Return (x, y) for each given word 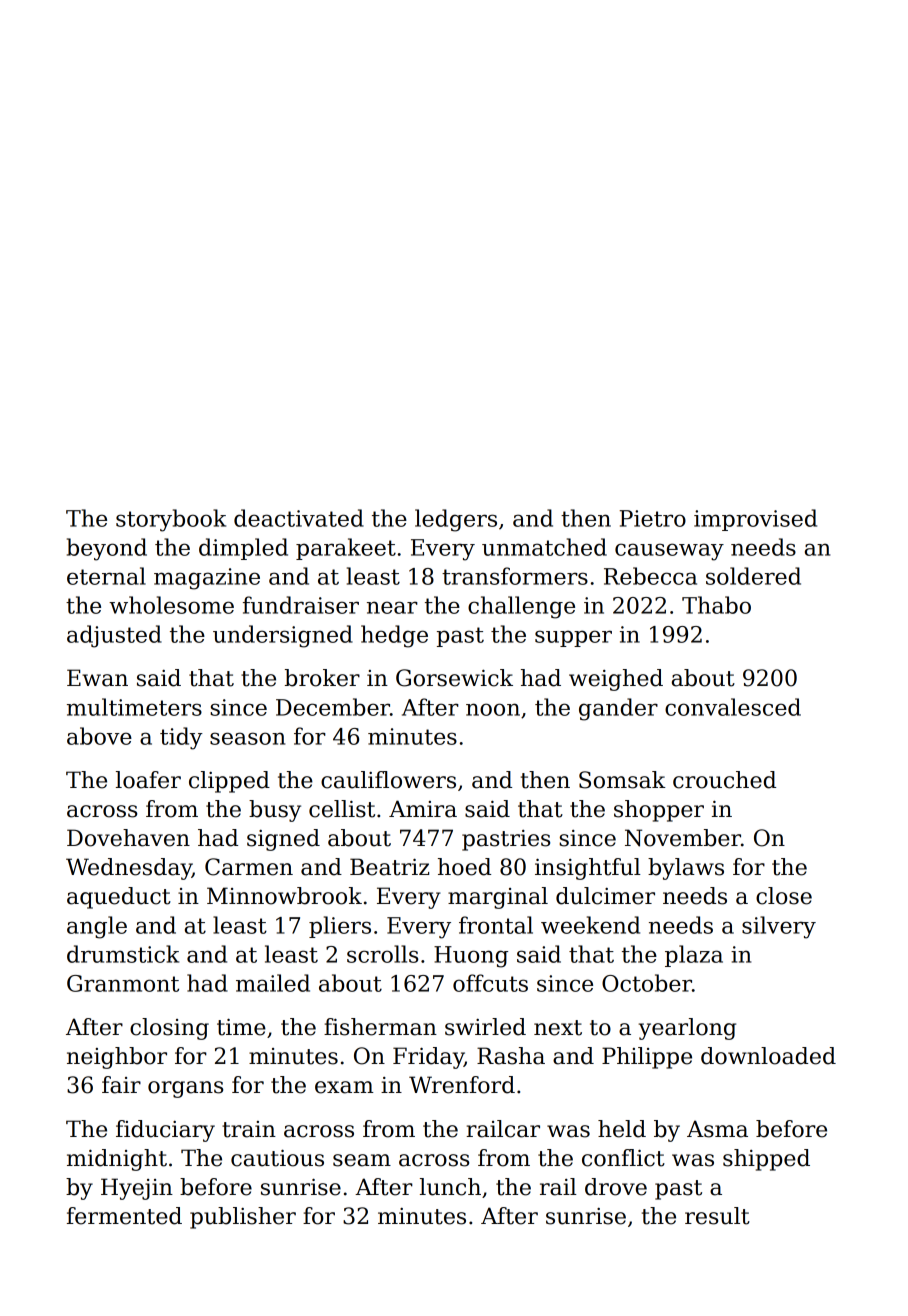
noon (493, 709)
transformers (515, 576)
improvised (755, 520)
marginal (498, 898)
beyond (107, 549)
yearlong (687, 1029)
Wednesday (129, 869)
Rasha (511, 1056)
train (249, 1129)
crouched (724, 780)
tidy (181, 738)
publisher (243, 1218)
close (784, 896)
